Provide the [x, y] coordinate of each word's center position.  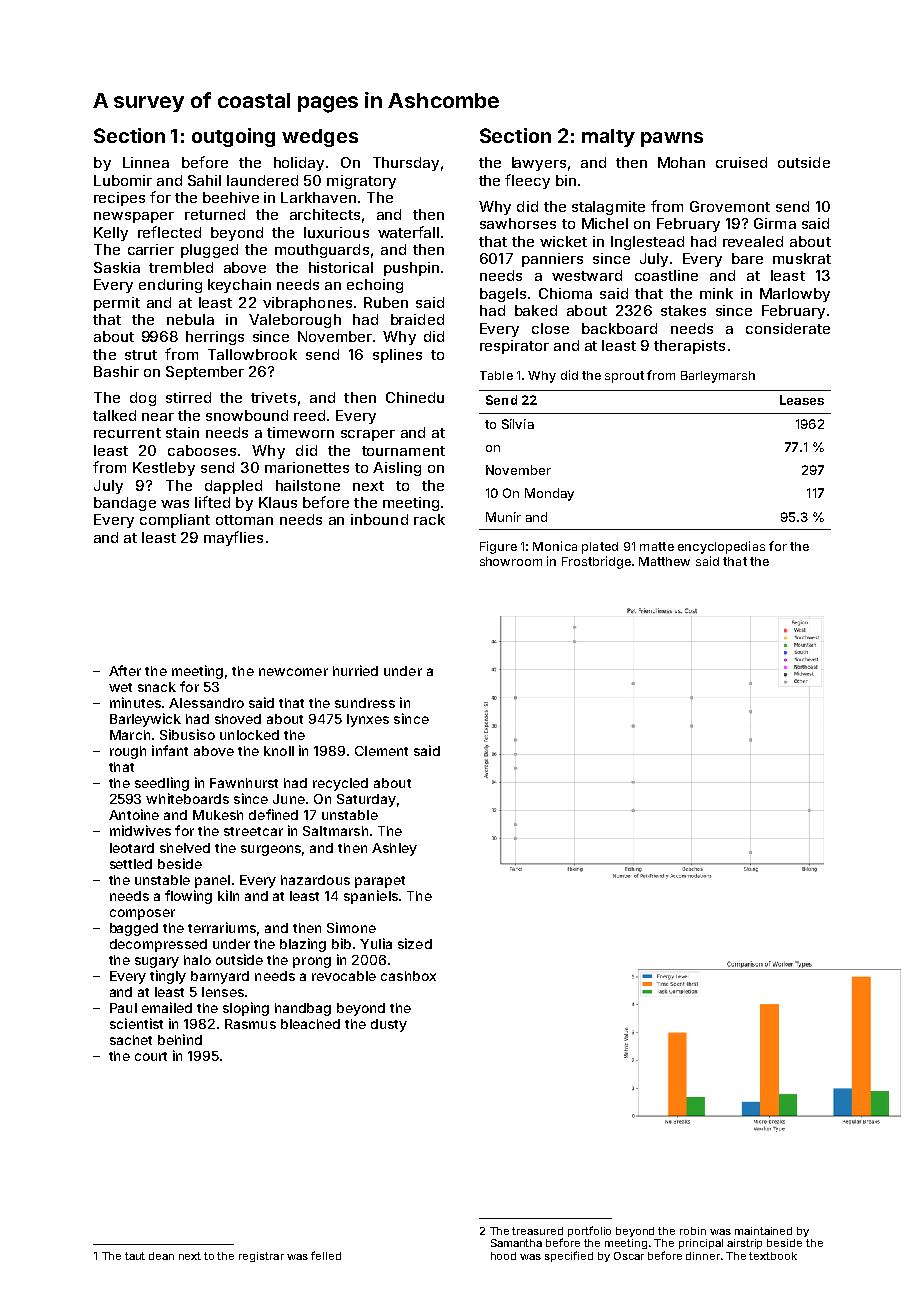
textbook [773, 1256]
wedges [320, 138]
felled [326, 1255]
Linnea [146, 162]
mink [716, 293]
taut [135, 1256]
